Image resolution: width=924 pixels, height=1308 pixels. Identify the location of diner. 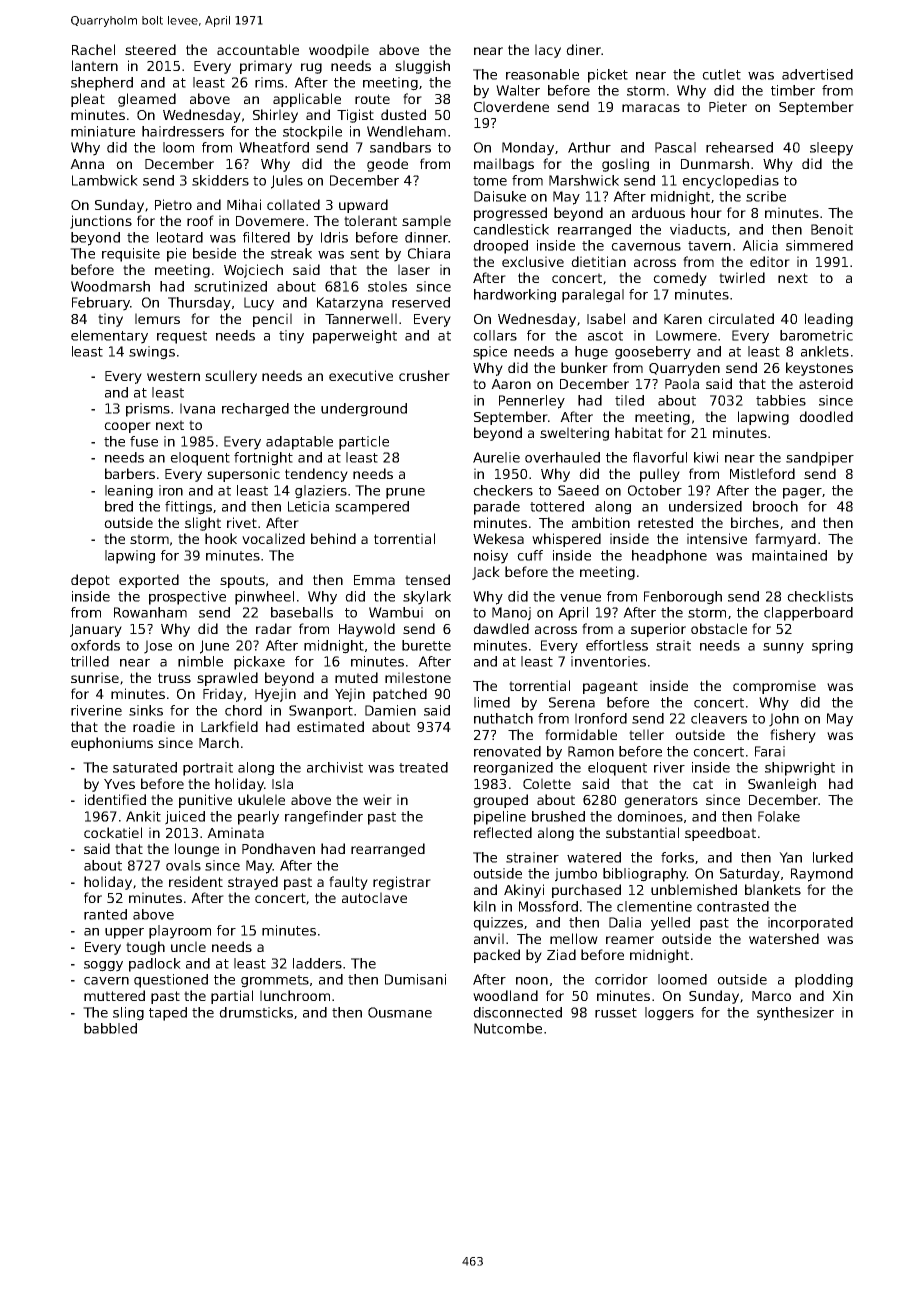
(583, 49).
